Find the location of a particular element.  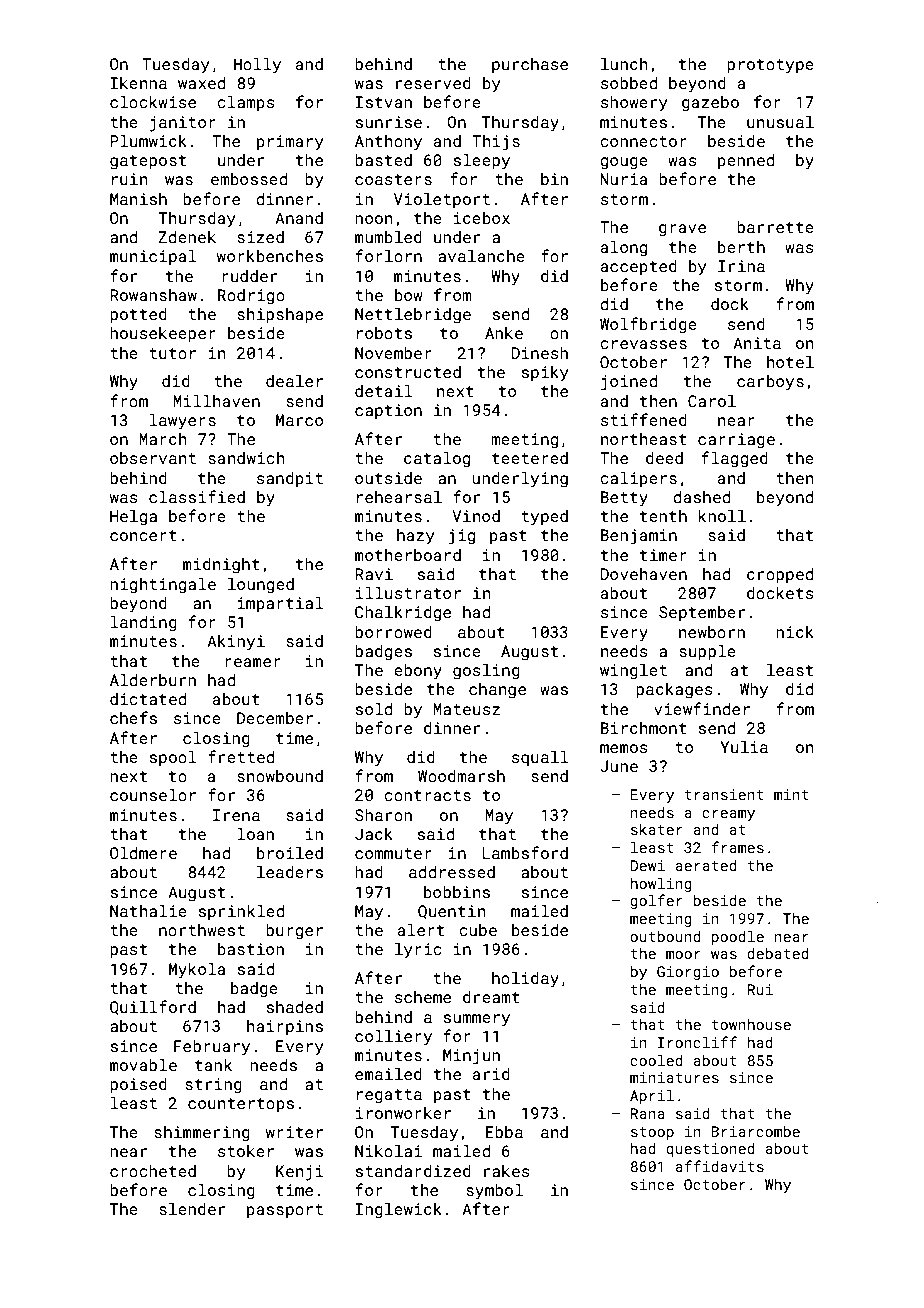

lyric is located at coordinates (418, 950).
